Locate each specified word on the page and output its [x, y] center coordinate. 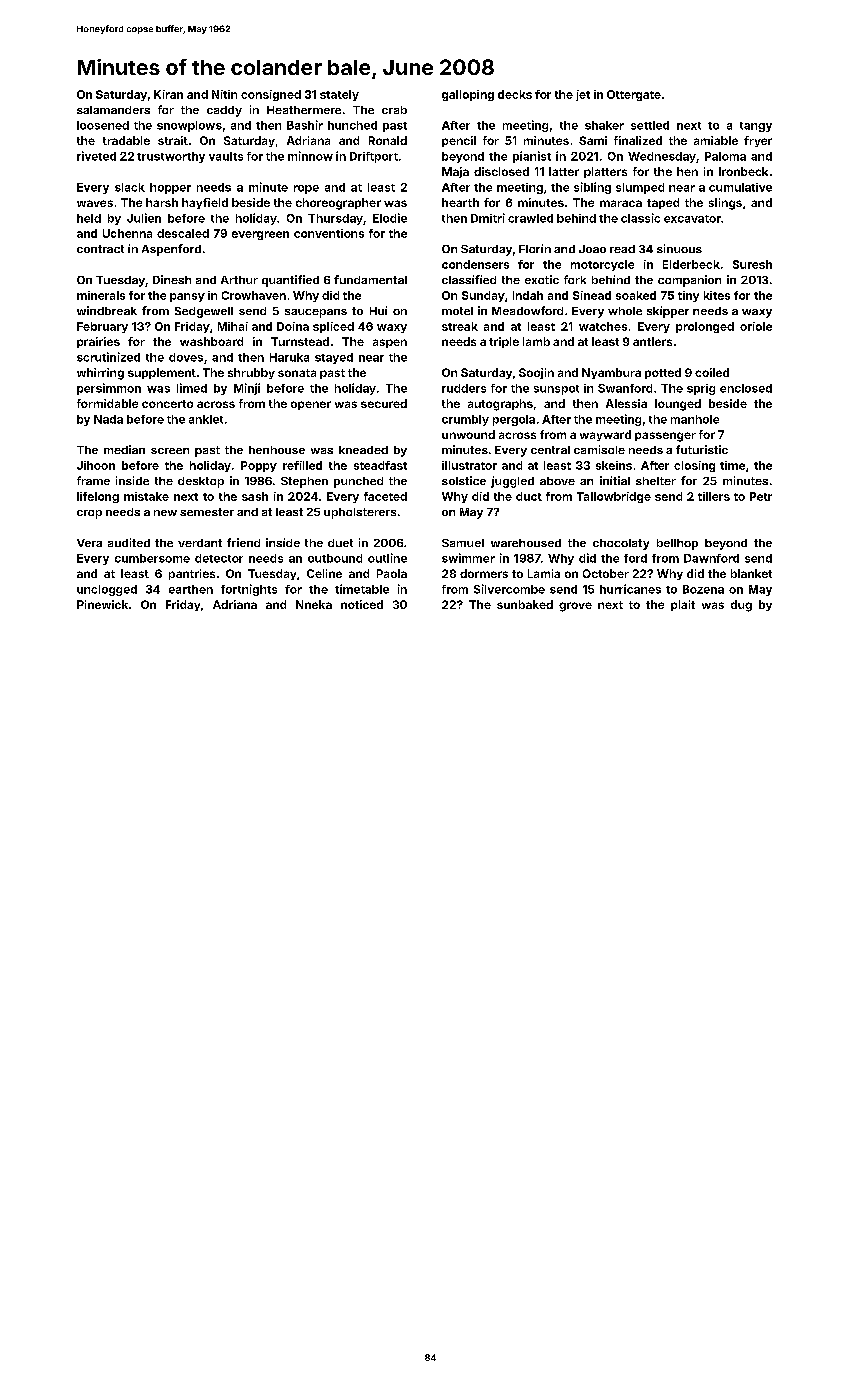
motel [457, 311]
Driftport [374, 157]
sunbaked [525, 604]
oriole [756, 326]
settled [650, 125]
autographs [500, 405]
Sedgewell [204, 312]
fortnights [249, 590]
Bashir [305, 125]
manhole [695, 419]
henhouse [277, 450]
